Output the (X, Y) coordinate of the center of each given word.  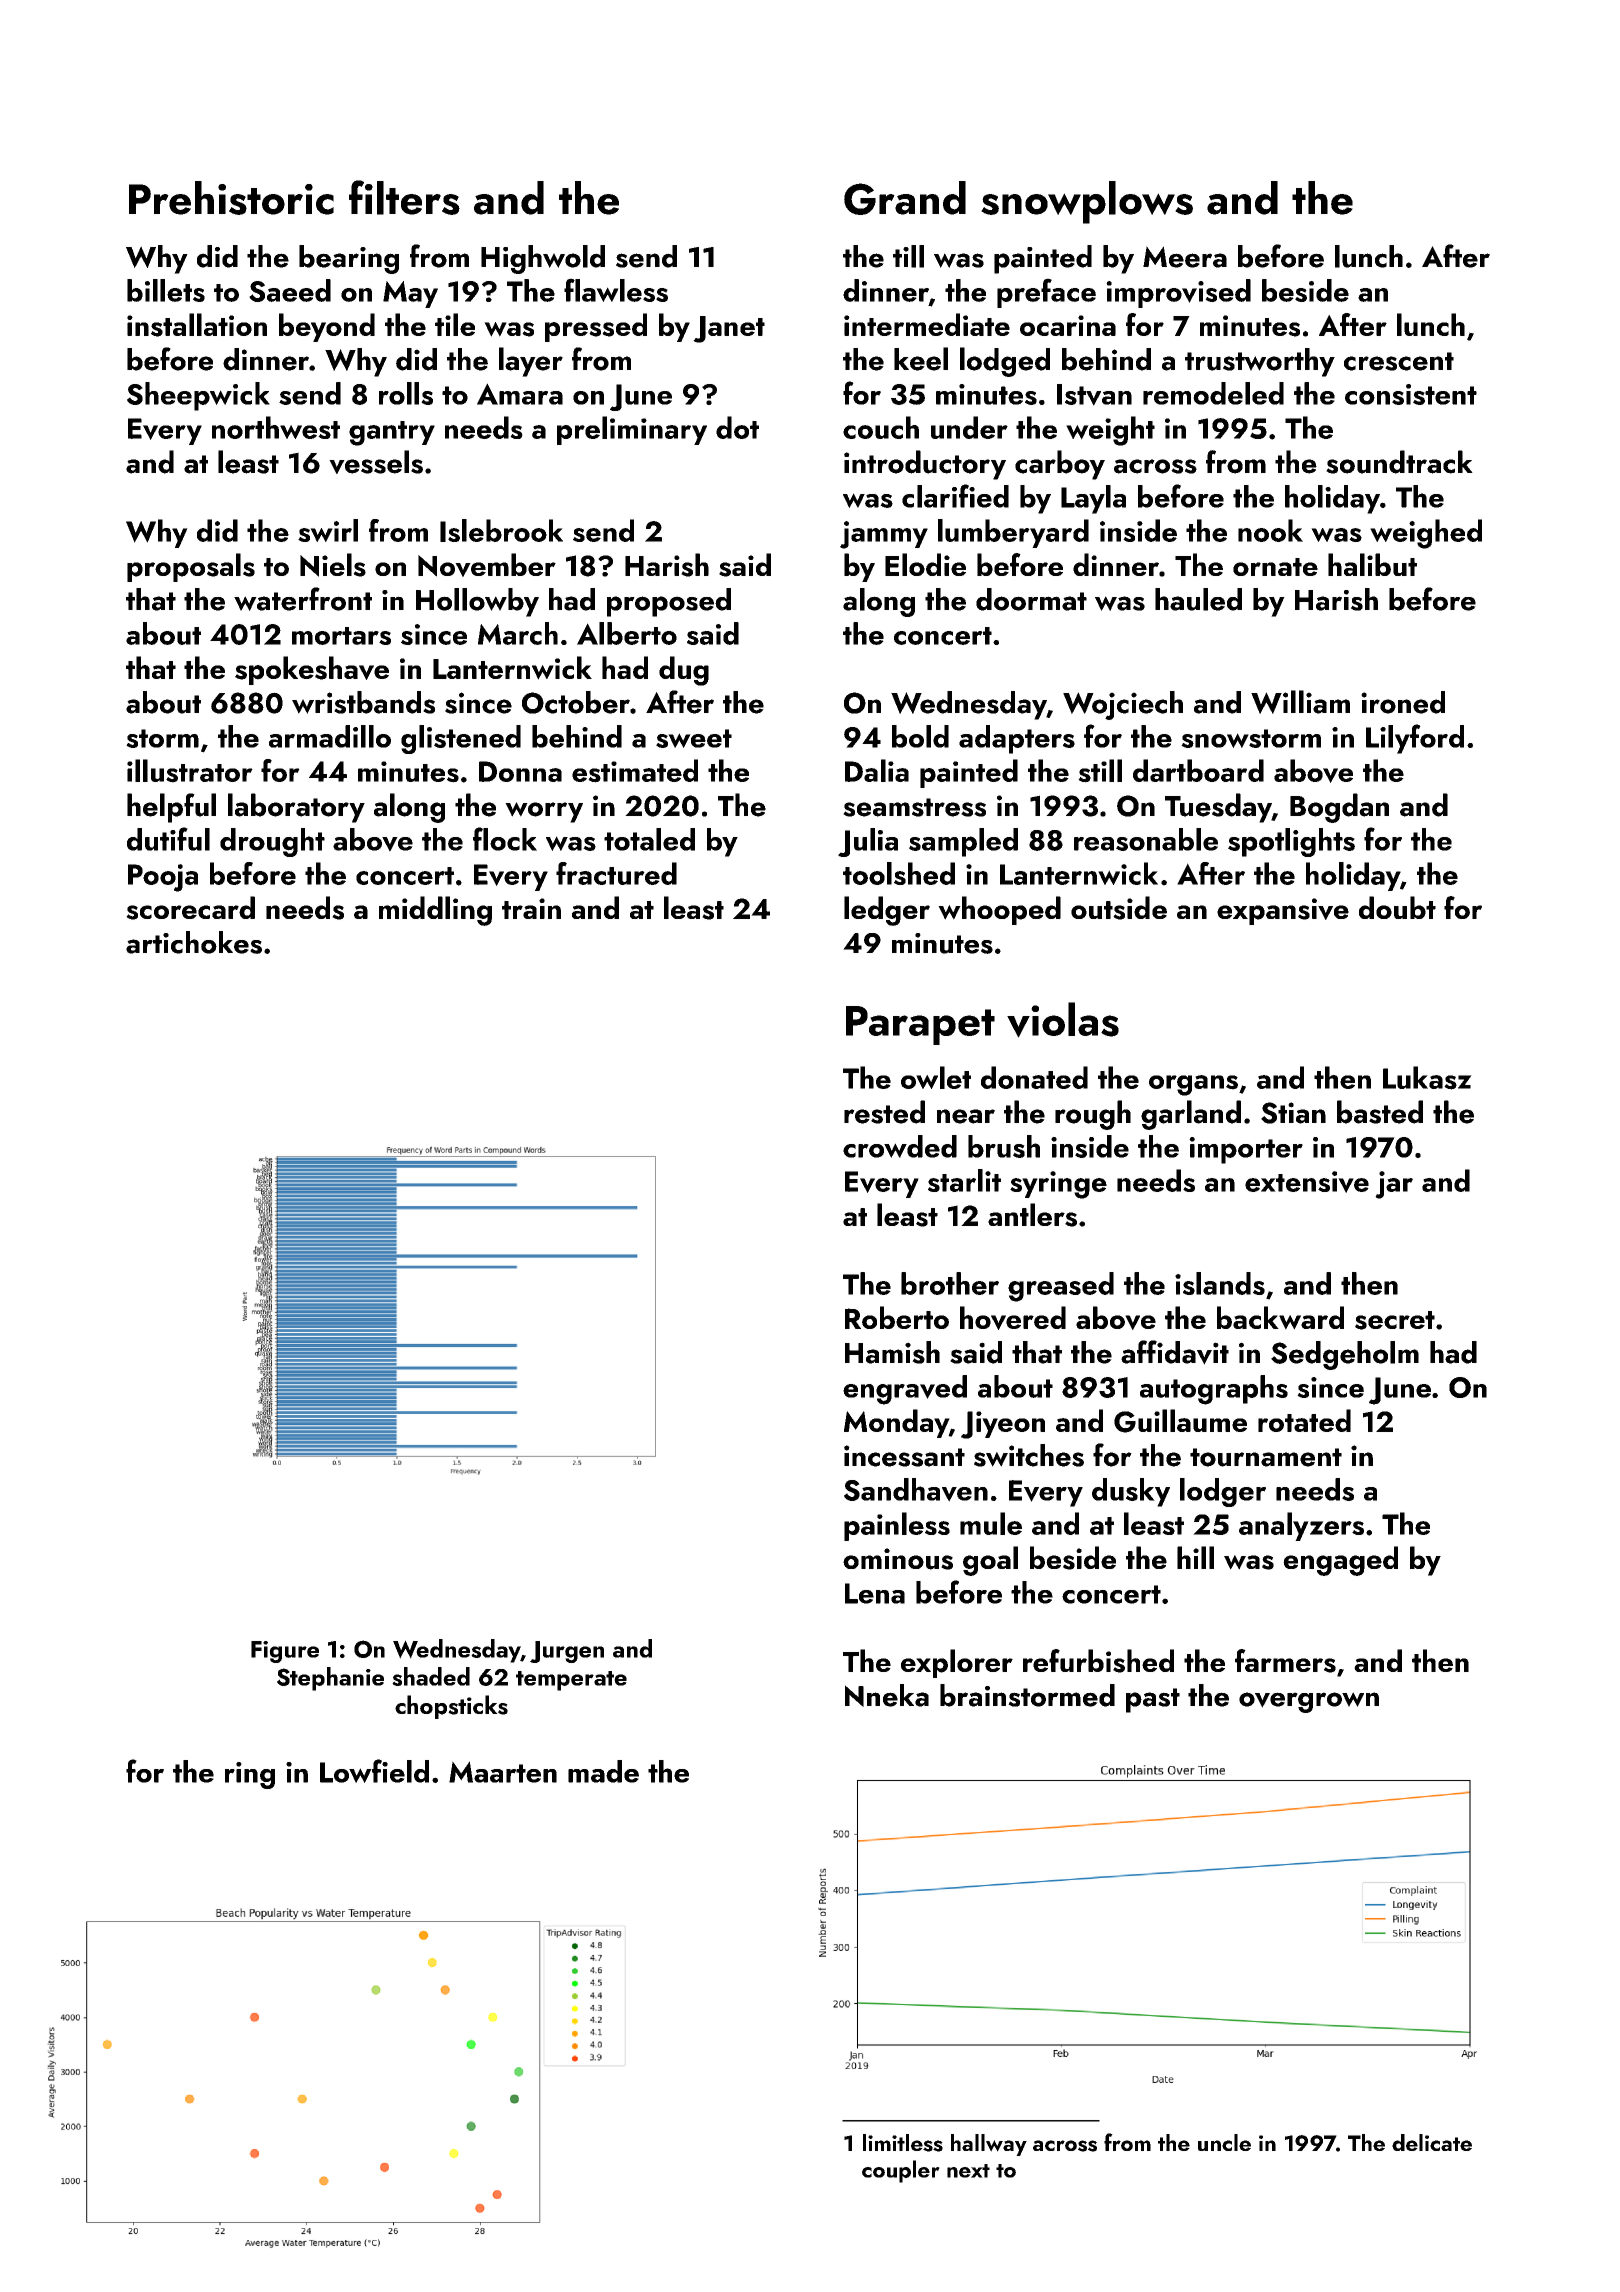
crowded (900, 1146)
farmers (1285, 1661)
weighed (1426, 534)
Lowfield (374, 1771)
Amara (520, 394)
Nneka (887, 1695)
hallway (989, 2145)
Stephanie (330, 1679)
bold (920, 736)
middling (435, 911)
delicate (1432, 2142)
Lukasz (1427, 1078)
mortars (341, 636)
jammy (884, 535)
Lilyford (1415, 739)
